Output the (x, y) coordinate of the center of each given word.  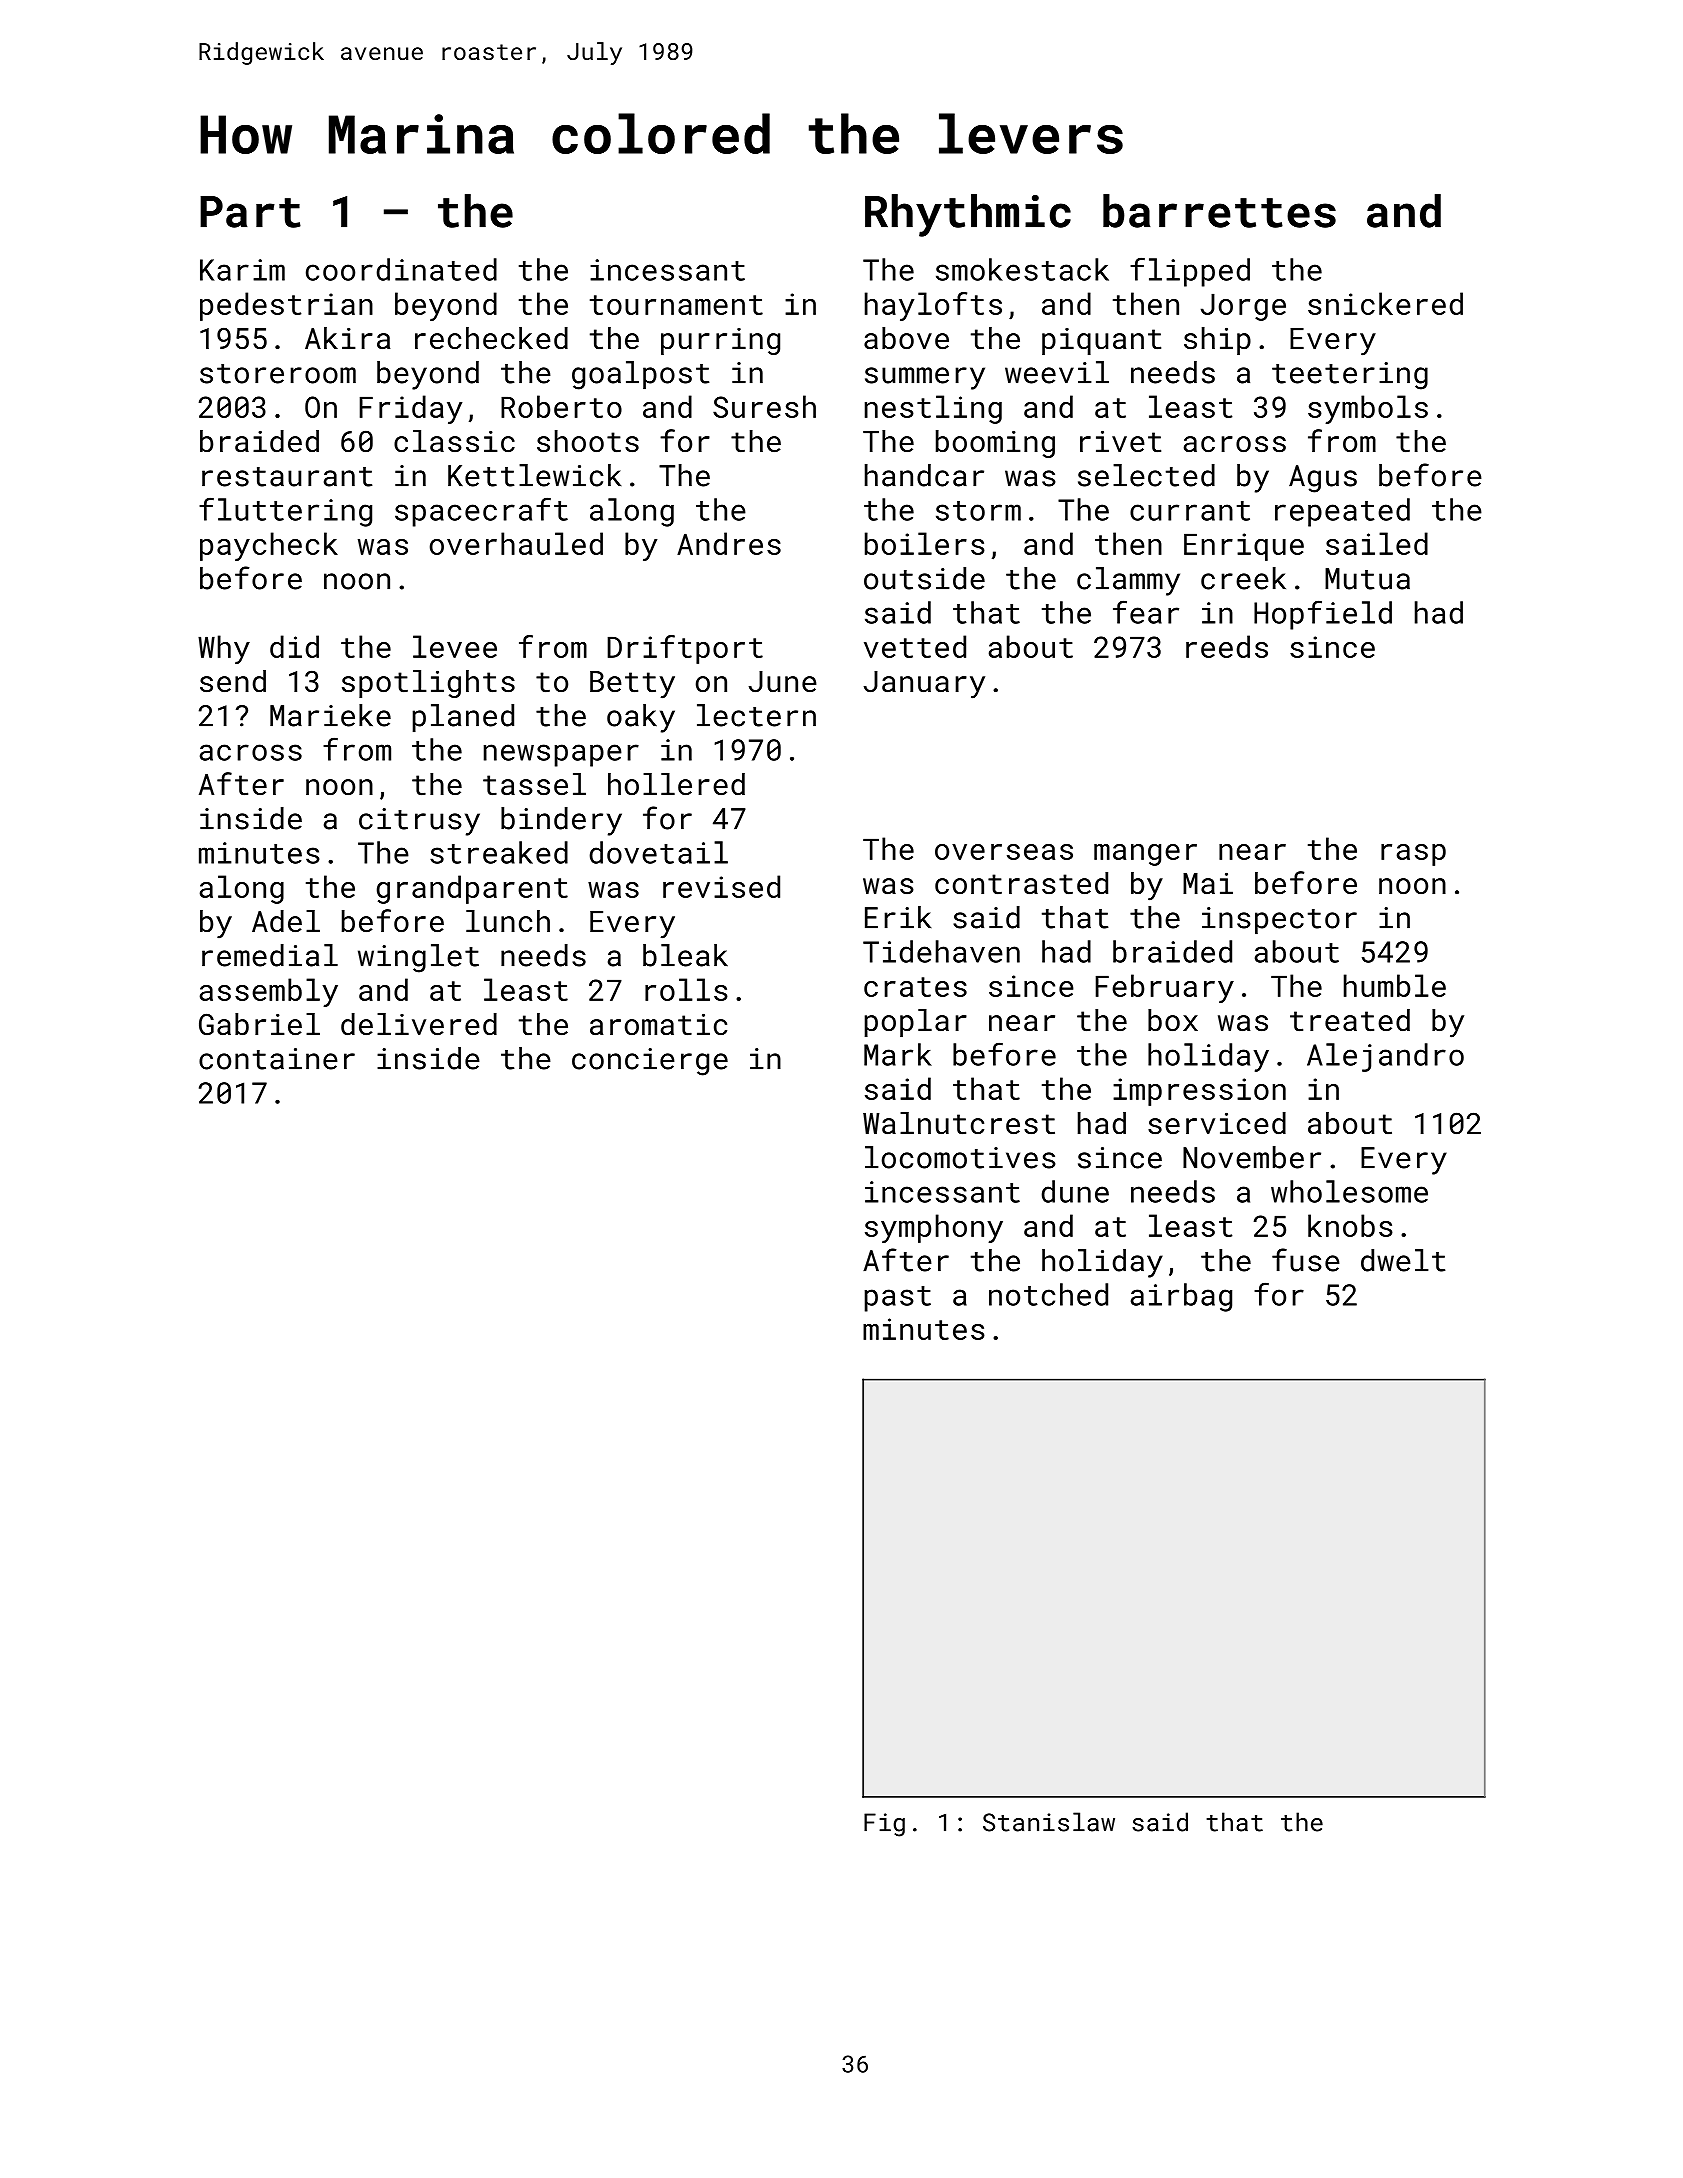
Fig (884, 1825)
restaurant (287, 477)
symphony (934, 1228)
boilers (925, 543)
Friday (411, 409)
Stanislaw (1049, 1822)
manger (1145, 855)
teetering (1350, 376)
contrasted (1021, 883)
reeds (1227, 646)
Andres (729, 543)
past (898, 1299)
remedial (270, 955)
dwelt (1403, 1260)
